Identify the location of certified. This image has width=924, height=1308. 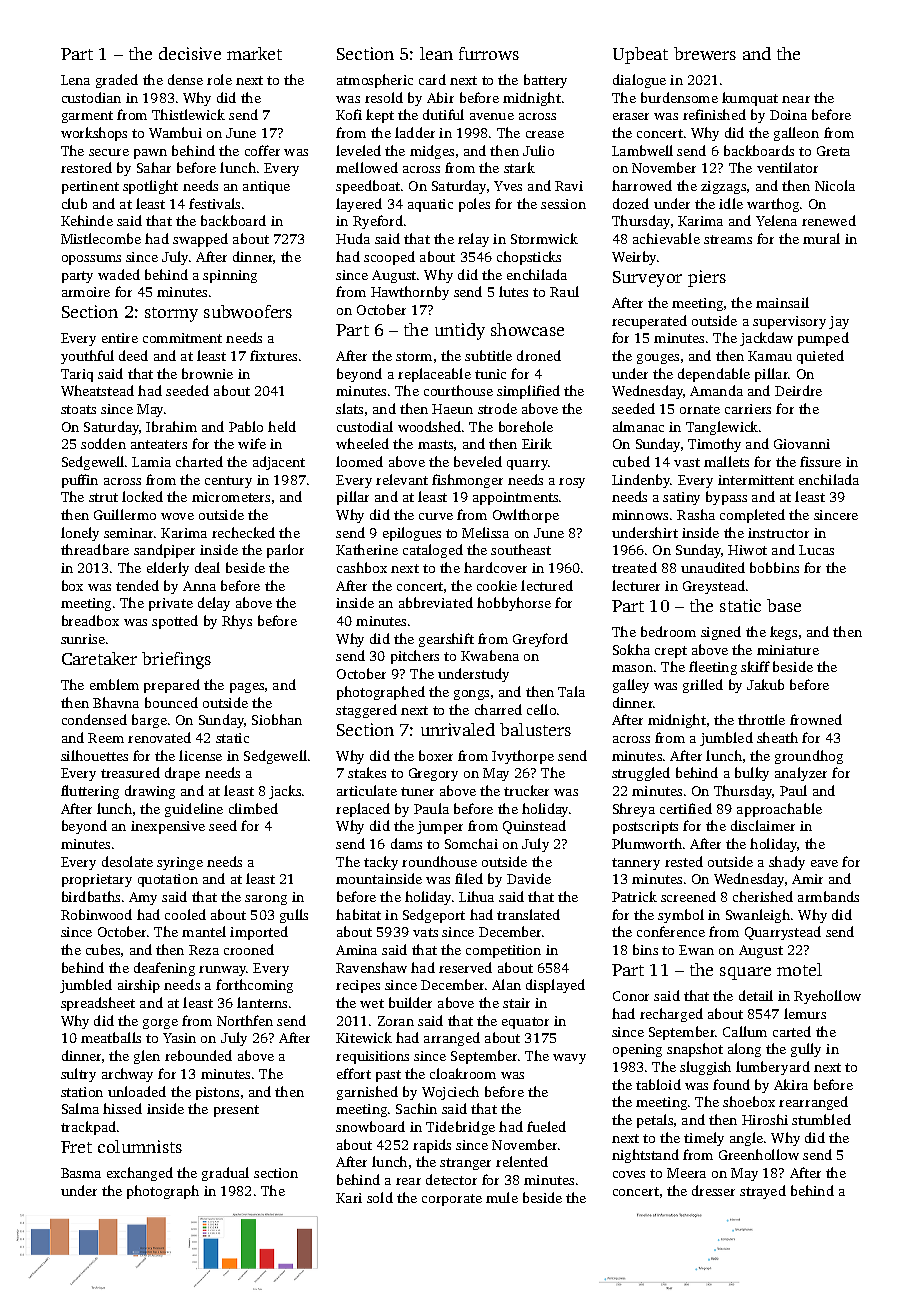
(686, 808).
